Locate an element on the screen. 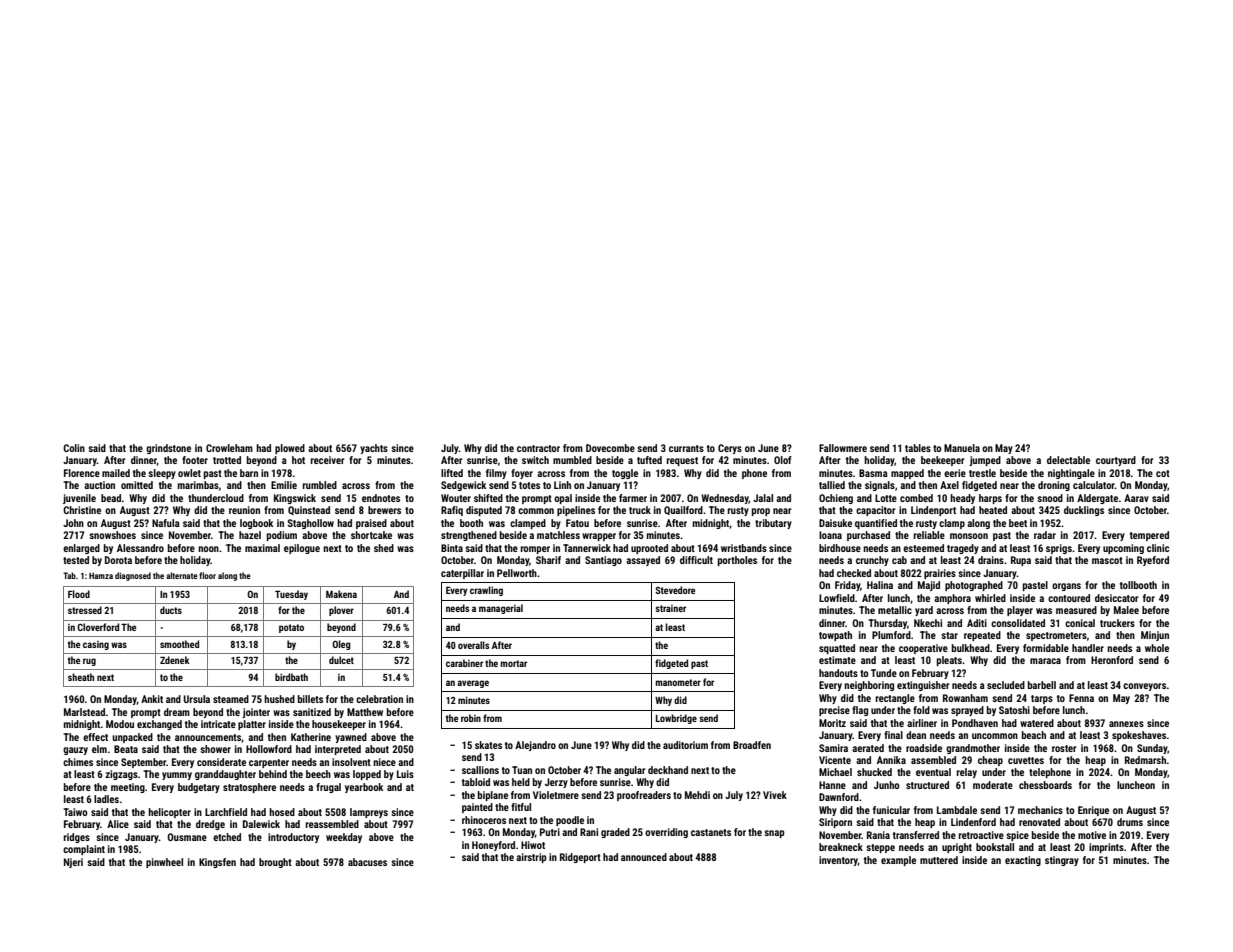 This screenshot has height=952, width=1233. Ridgeport is located at coordinates (580, 858).
